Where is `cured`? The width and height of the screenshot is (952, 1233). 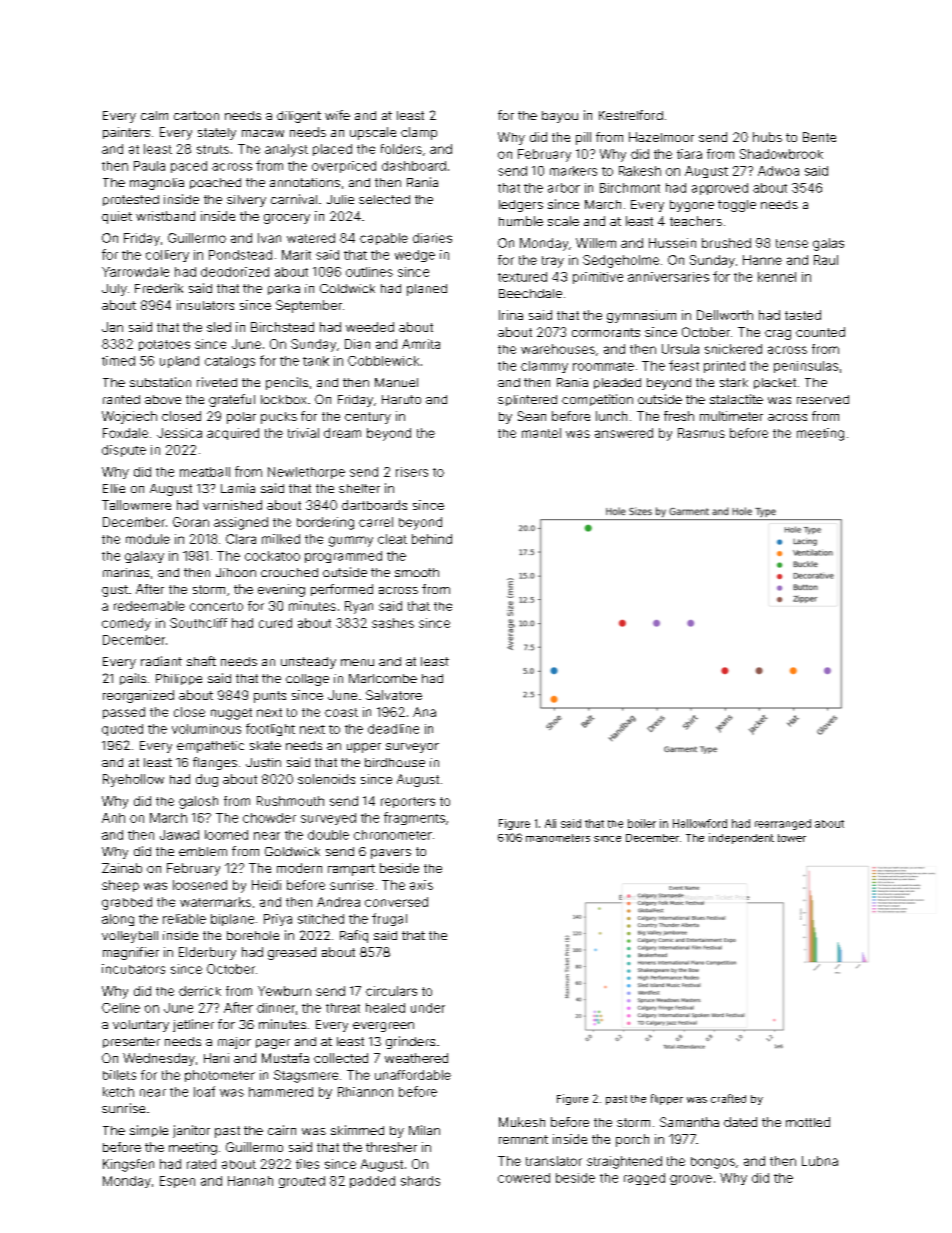 cured is located at coordinates (275, 623).
